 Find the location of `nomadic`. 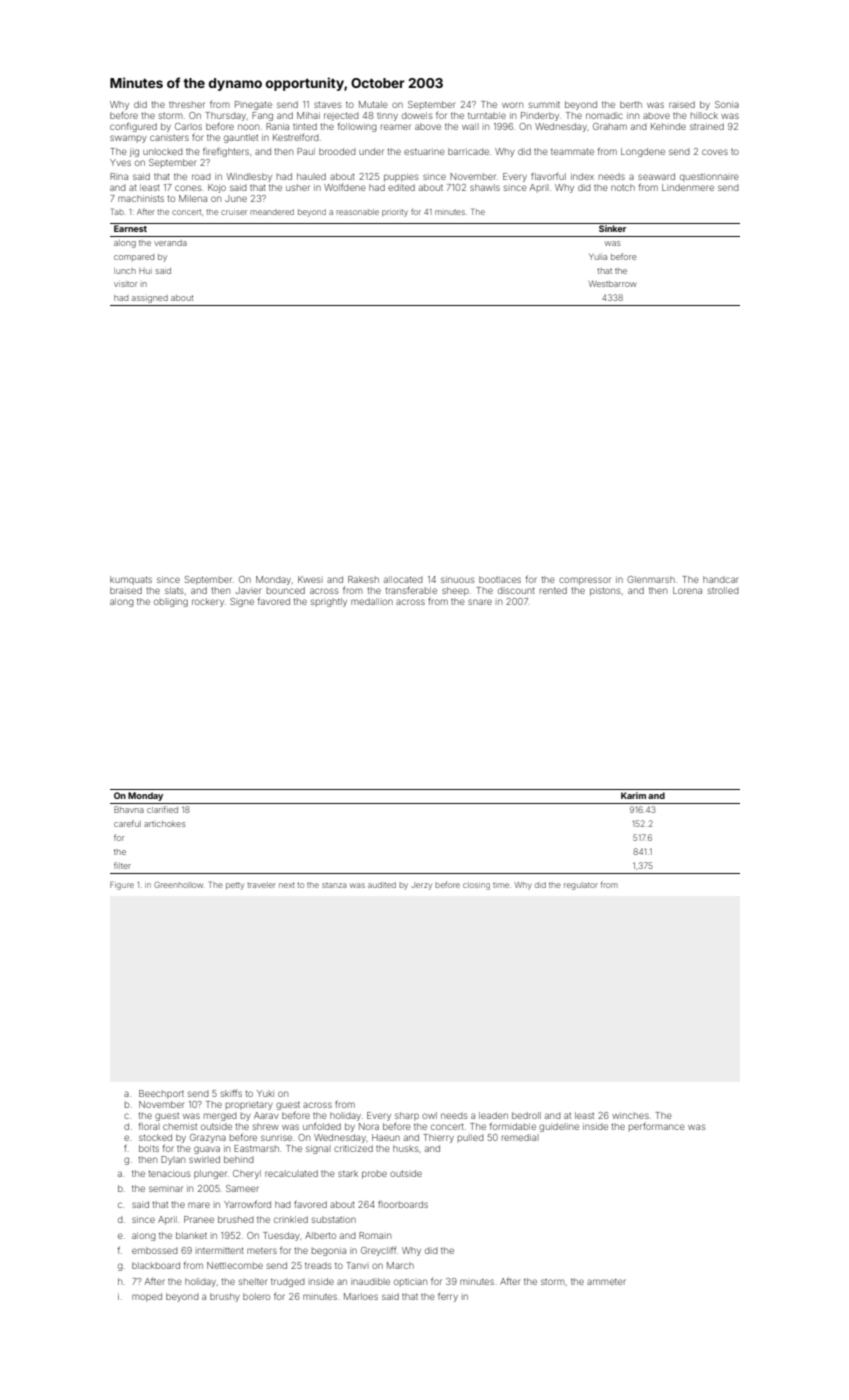

nomadic is located at coordinates (604, 115).
